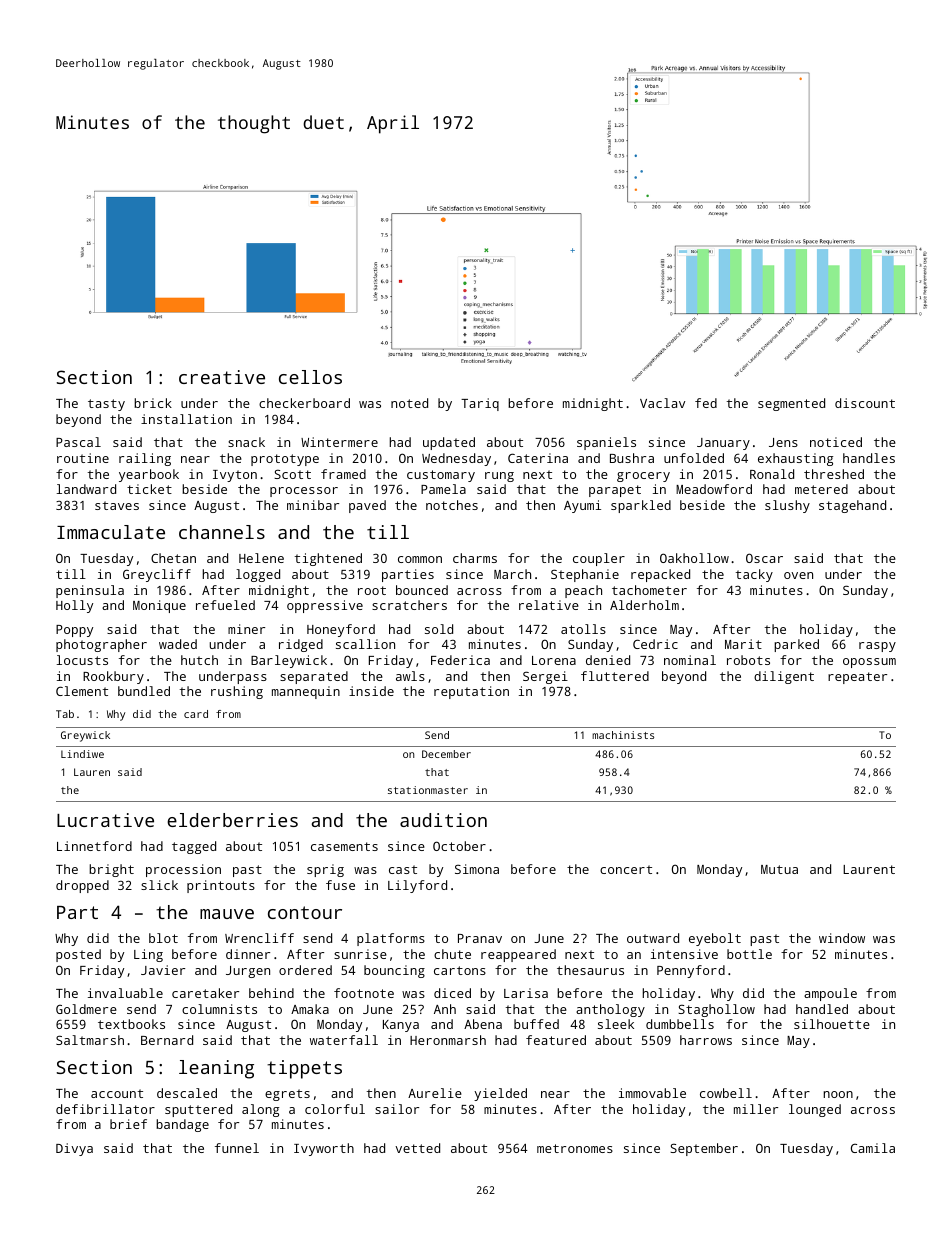 The height and width of the screenshot is (1233, 952). Describe the element at coordinates (652, 1093) in the screenshot. I see `immovable` at that location.
